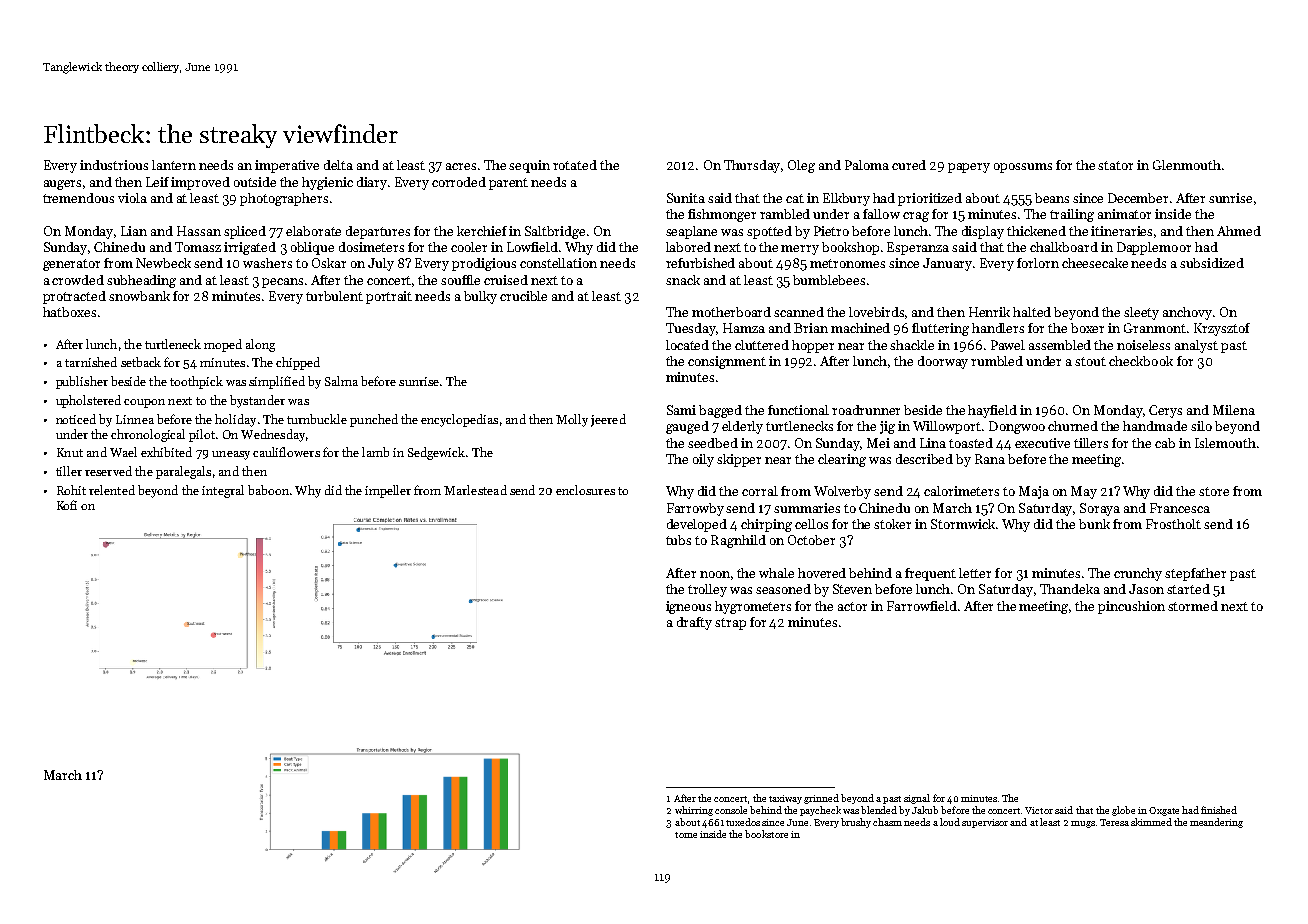 This screenshot has width=1308, height=924. What do you see at coordinates (341, 381) in the screenshot?
I see `Salma` at bounding box center [341, 381].
